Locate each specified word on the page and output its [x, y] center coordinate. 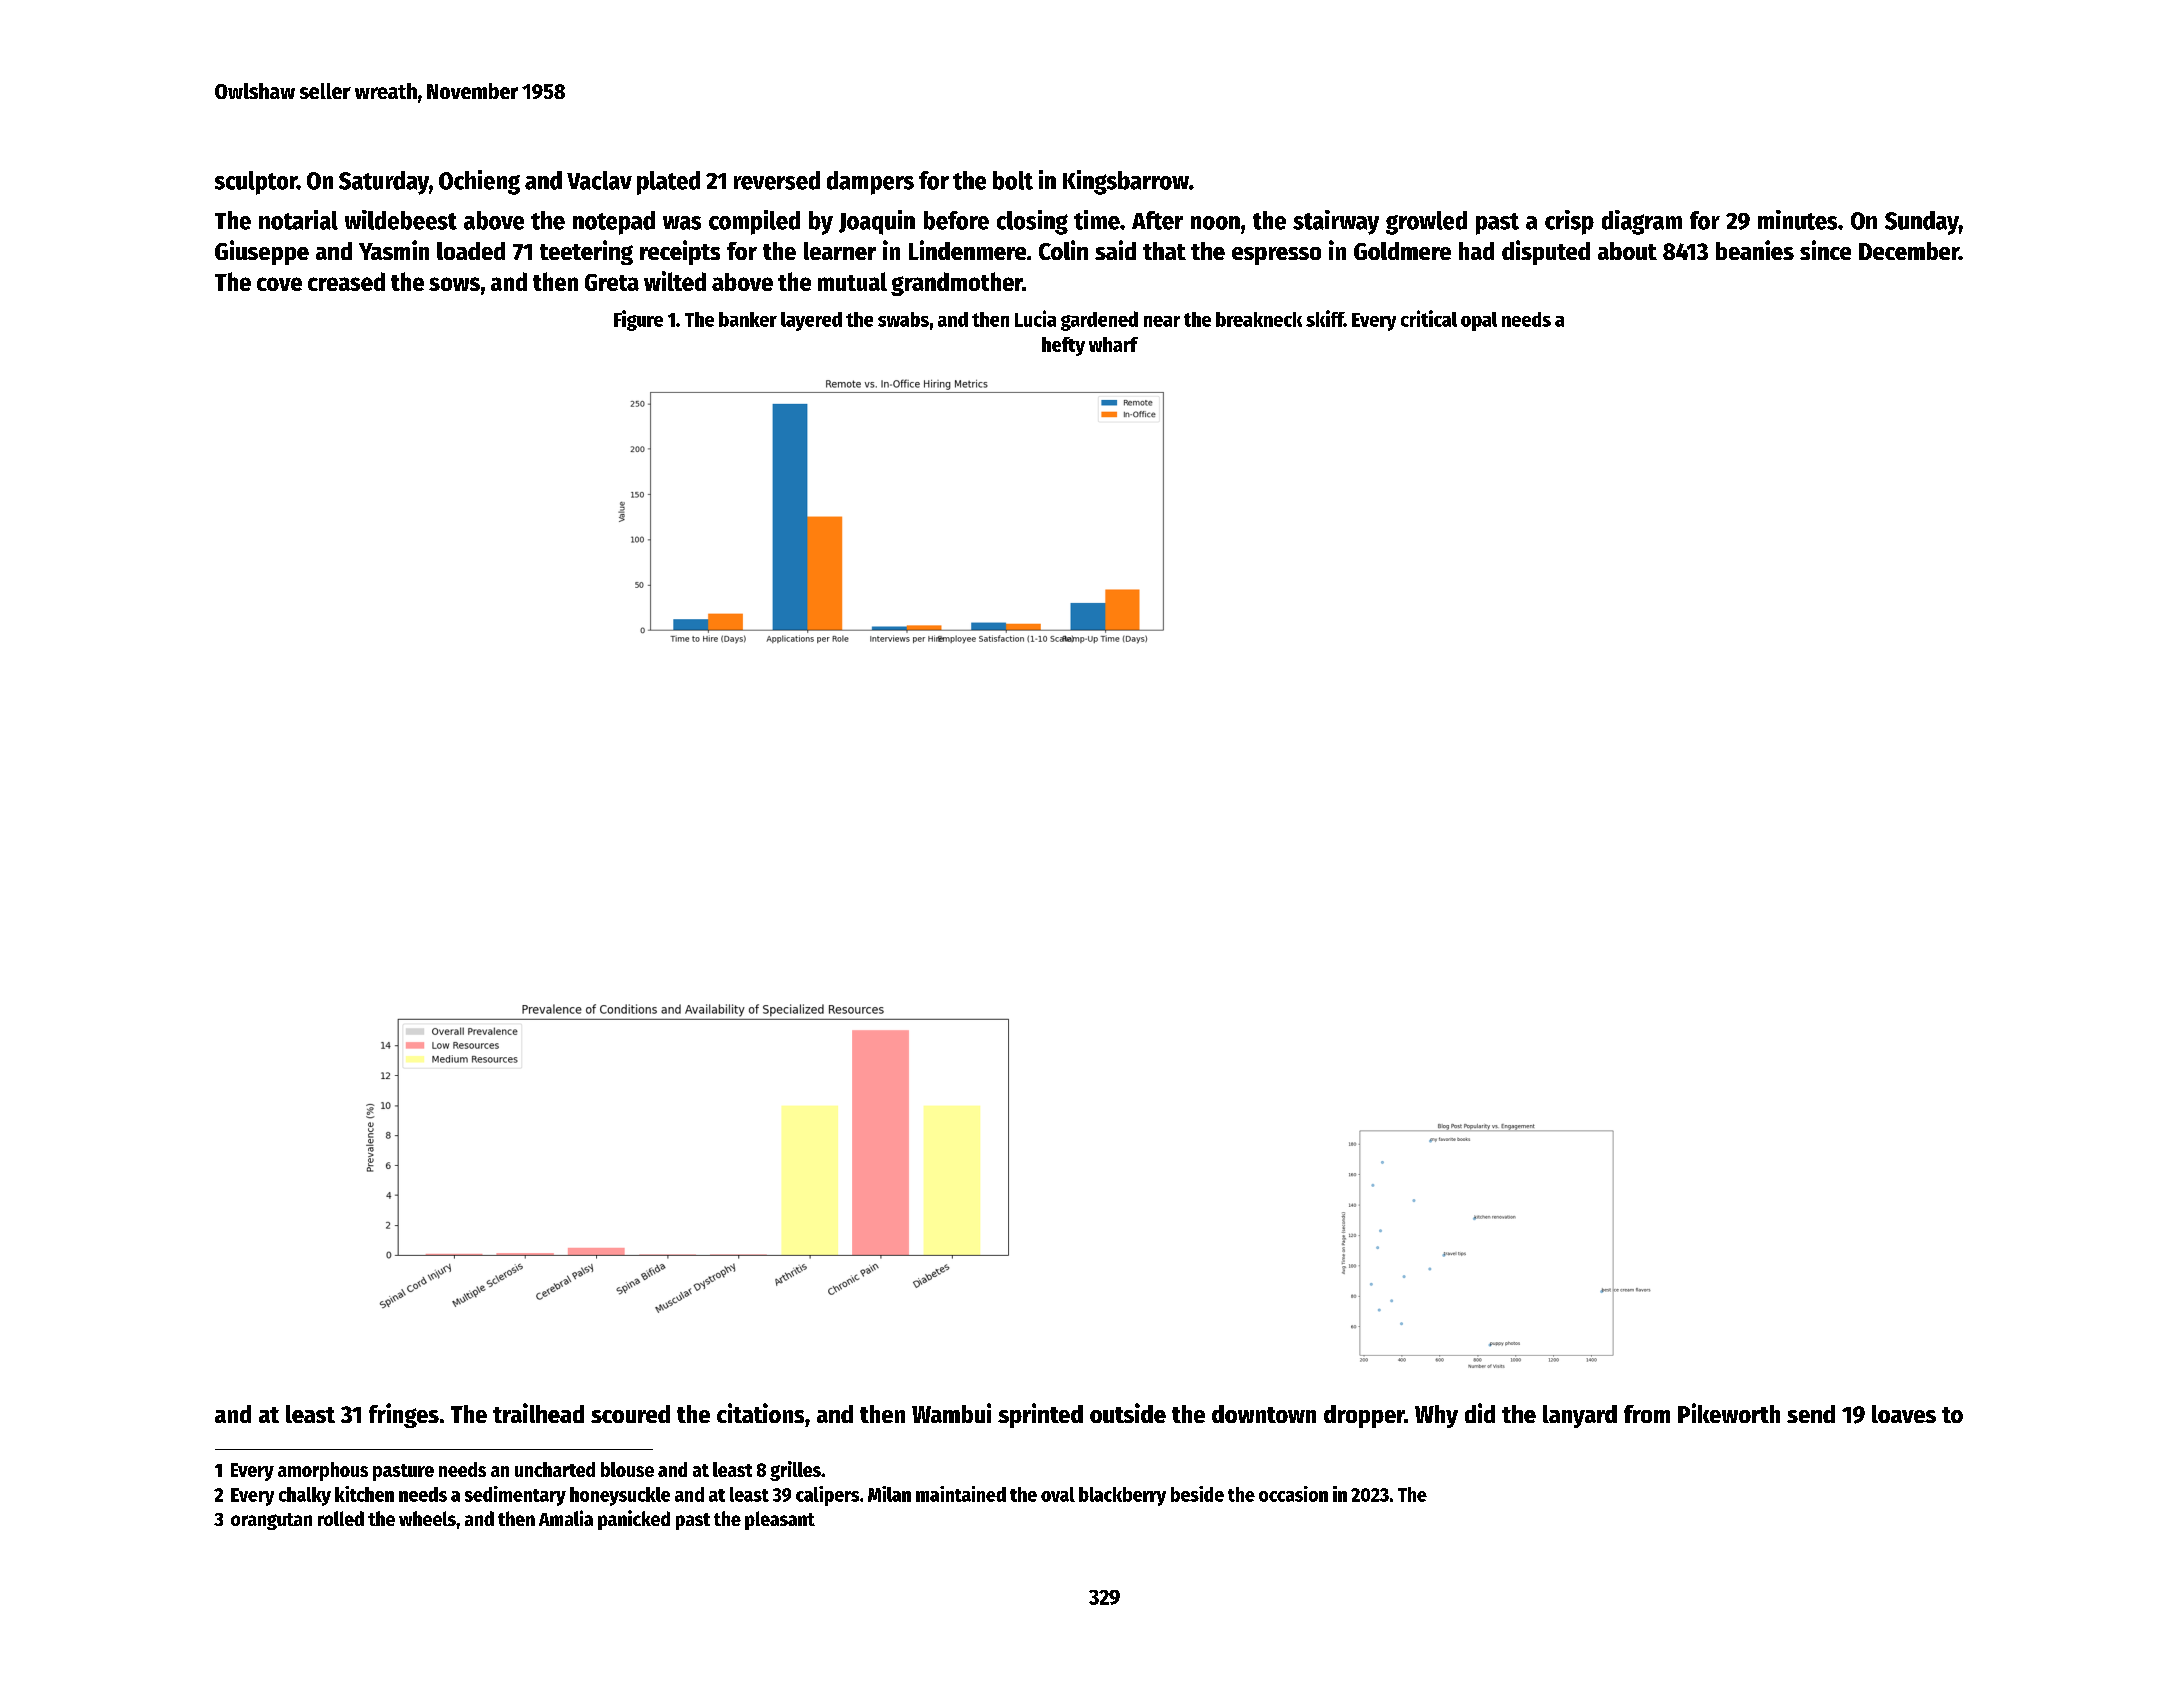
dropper [1364, 1416]
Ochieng [479, 182]
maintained [961, 1494]
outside [1128, 1413]
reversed [777, 180]
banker [748, 319]
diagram [1642, 222]
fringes [404, 1415]
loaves [1904, 1414]
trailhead [538, 1413]
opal [1479, 321]
